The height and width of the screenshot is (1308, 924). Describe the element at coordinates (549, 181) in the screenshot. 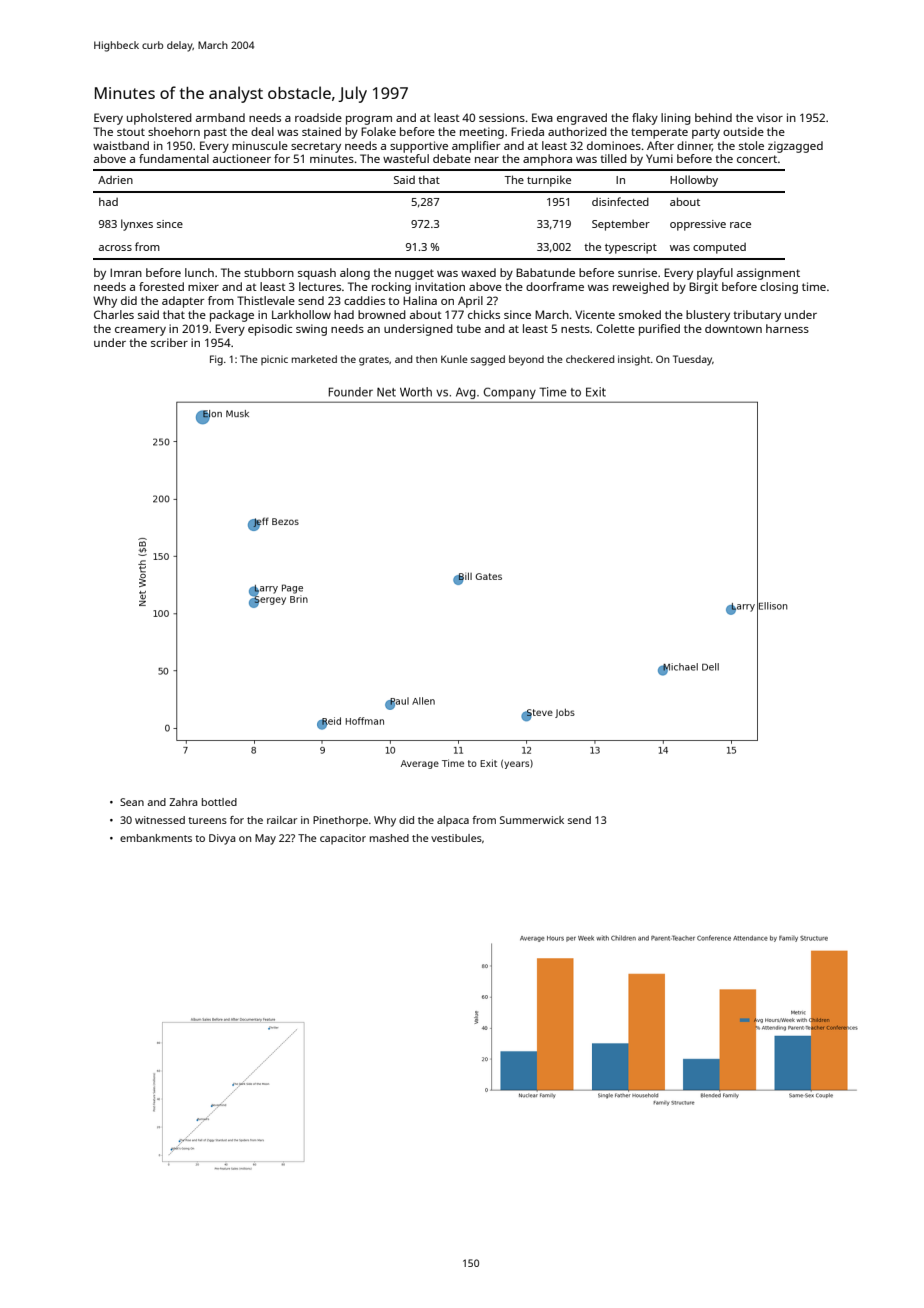

I see `turnpike` at that location.
